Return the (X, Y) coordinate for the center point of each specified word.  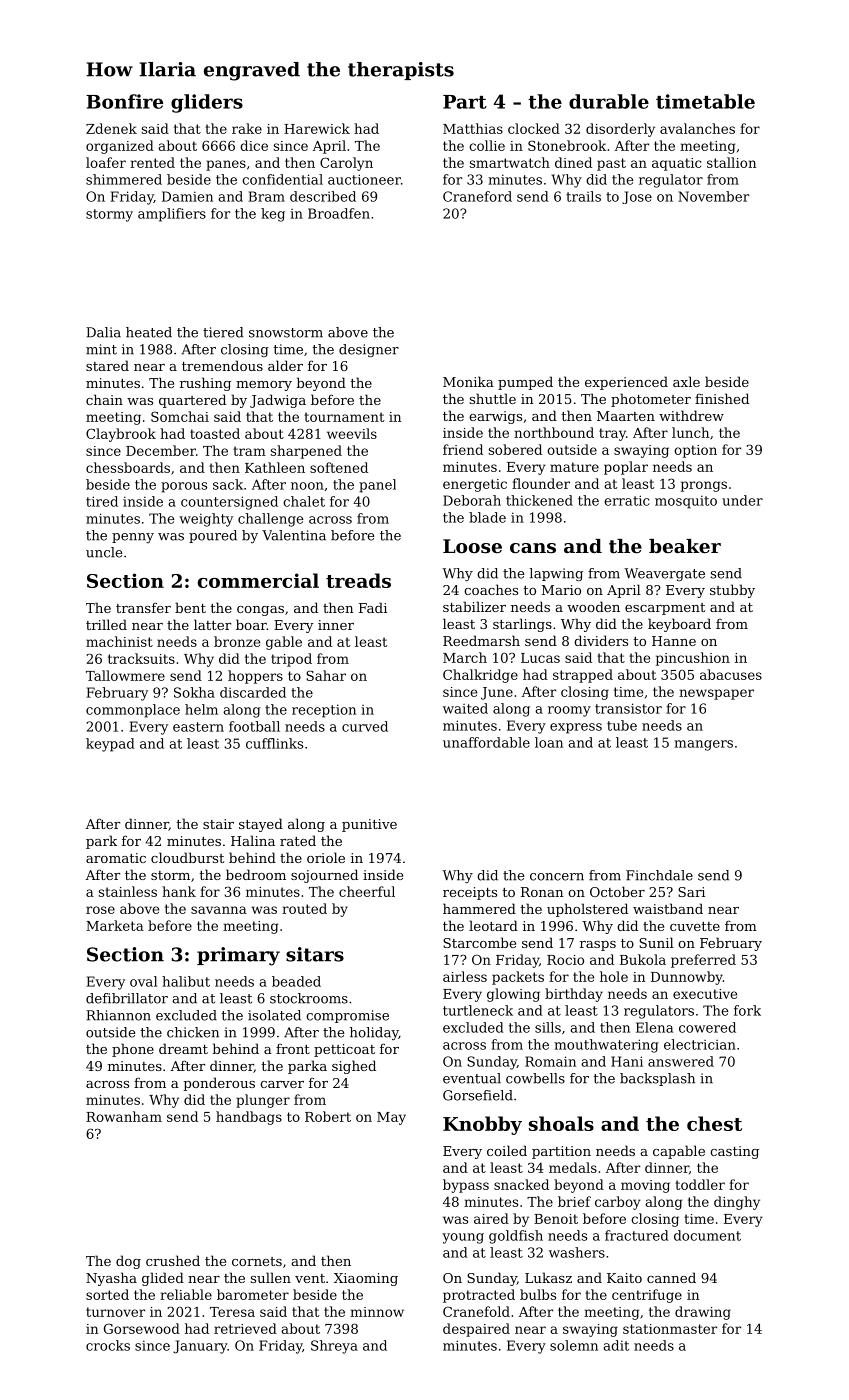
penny (133, 538)
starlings (522, 625)
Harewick (317, 128)
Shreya (334, 1347)
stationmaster (670, 1329)
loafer (106, 162)
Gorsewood (142, 1328)
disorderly (620, 130)
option (695, 451)
